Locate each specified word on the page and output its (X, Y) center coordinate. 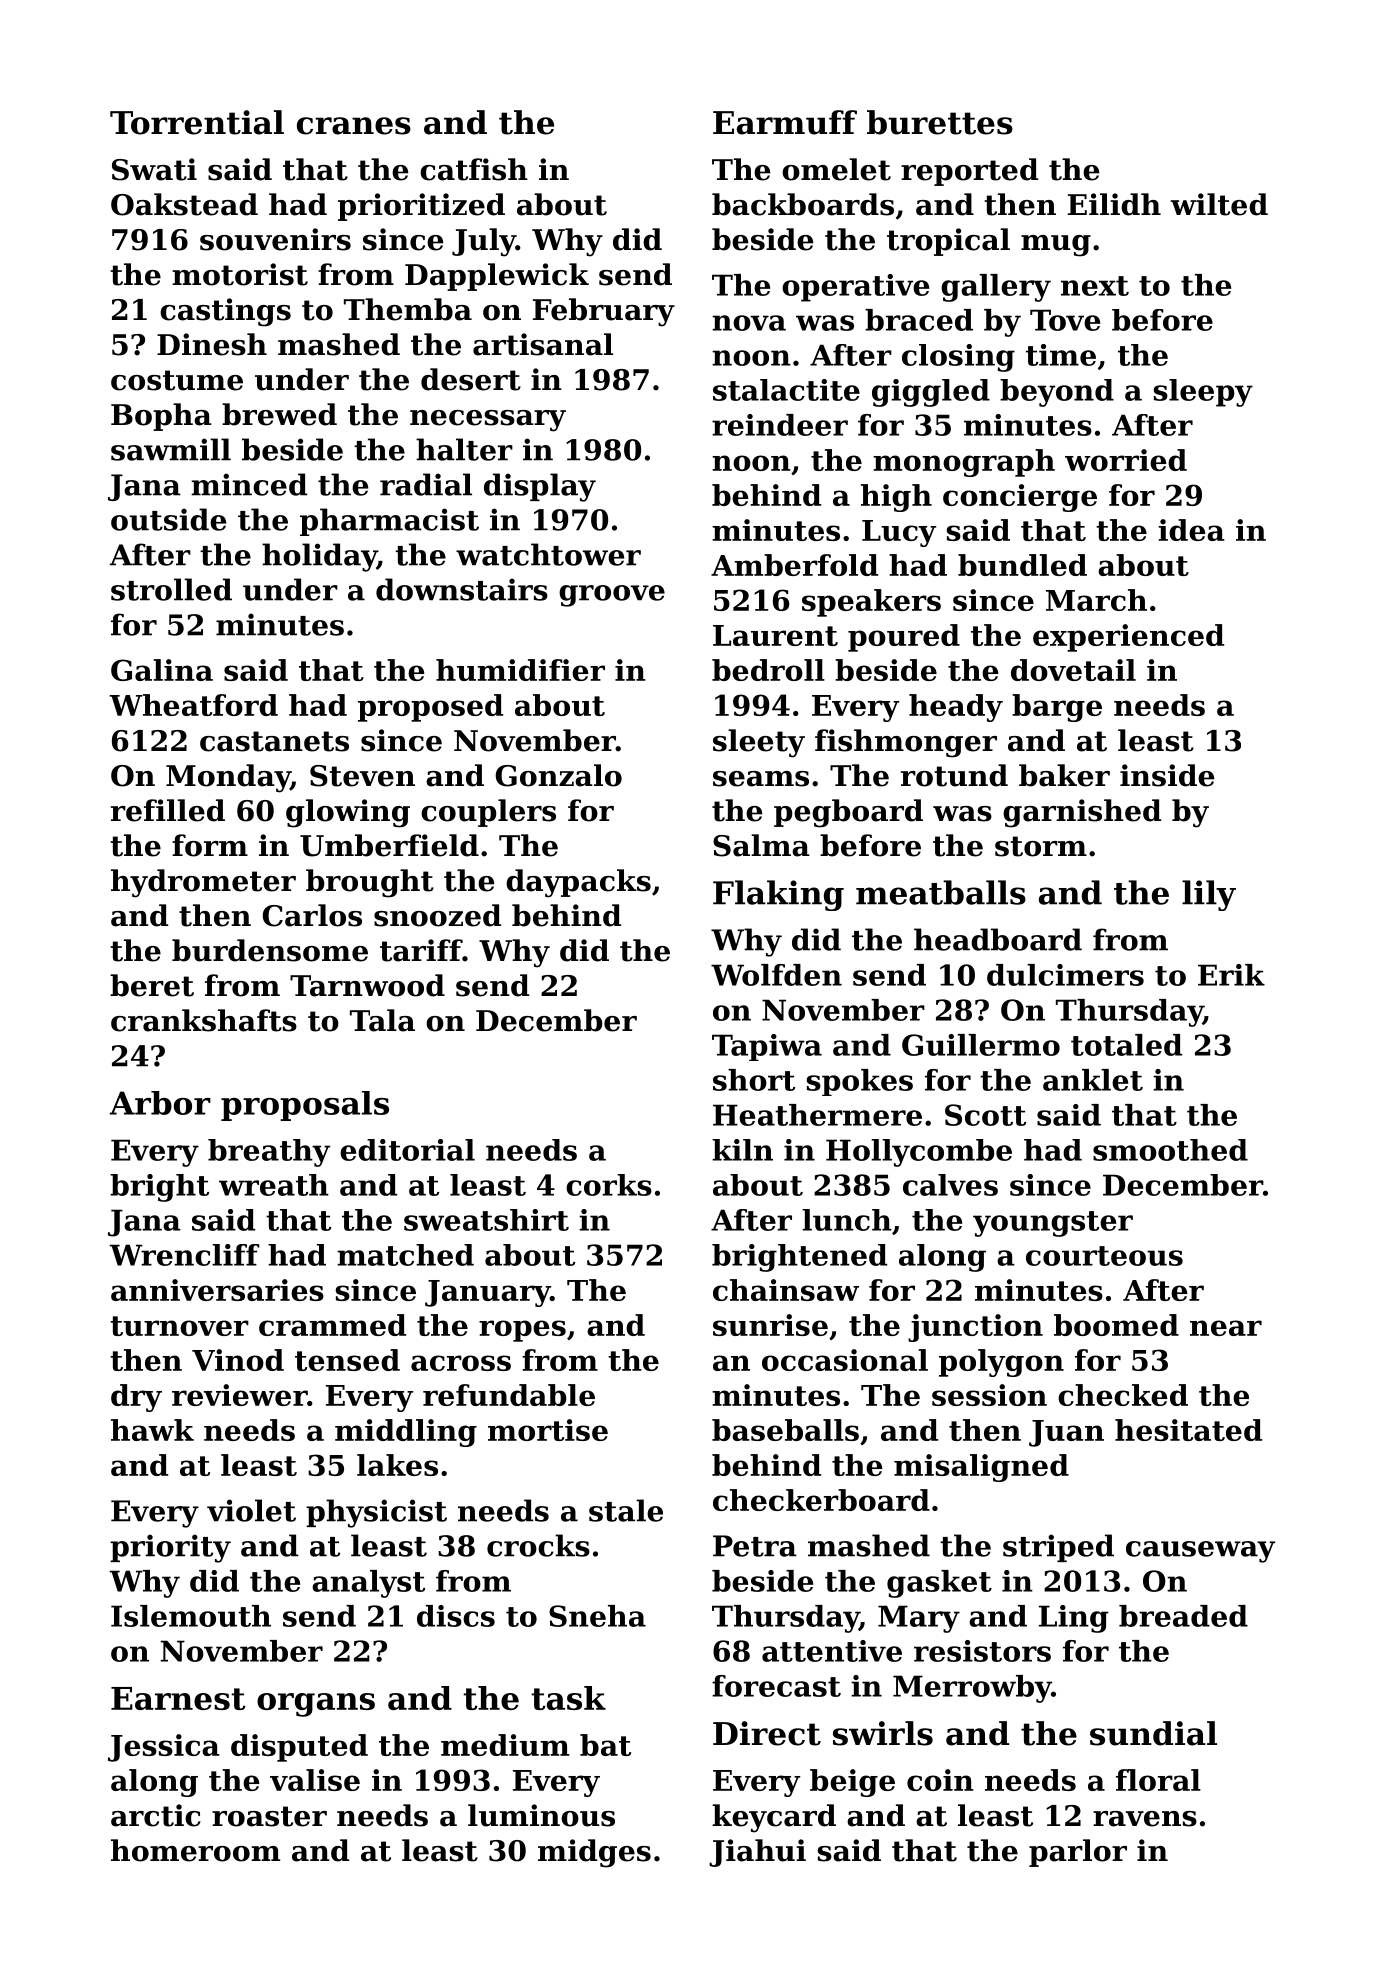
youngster (1053, 1224)
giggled (931, 393)
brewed (279, 414)
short (754, 1080)
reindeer (780, 425)
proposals (305, 1106)
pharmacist (389, 522)
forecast (776, 1686)
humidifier (520, 670)
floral (1158, 1780)
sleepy (1203, 393)
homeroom (195, 1850)
